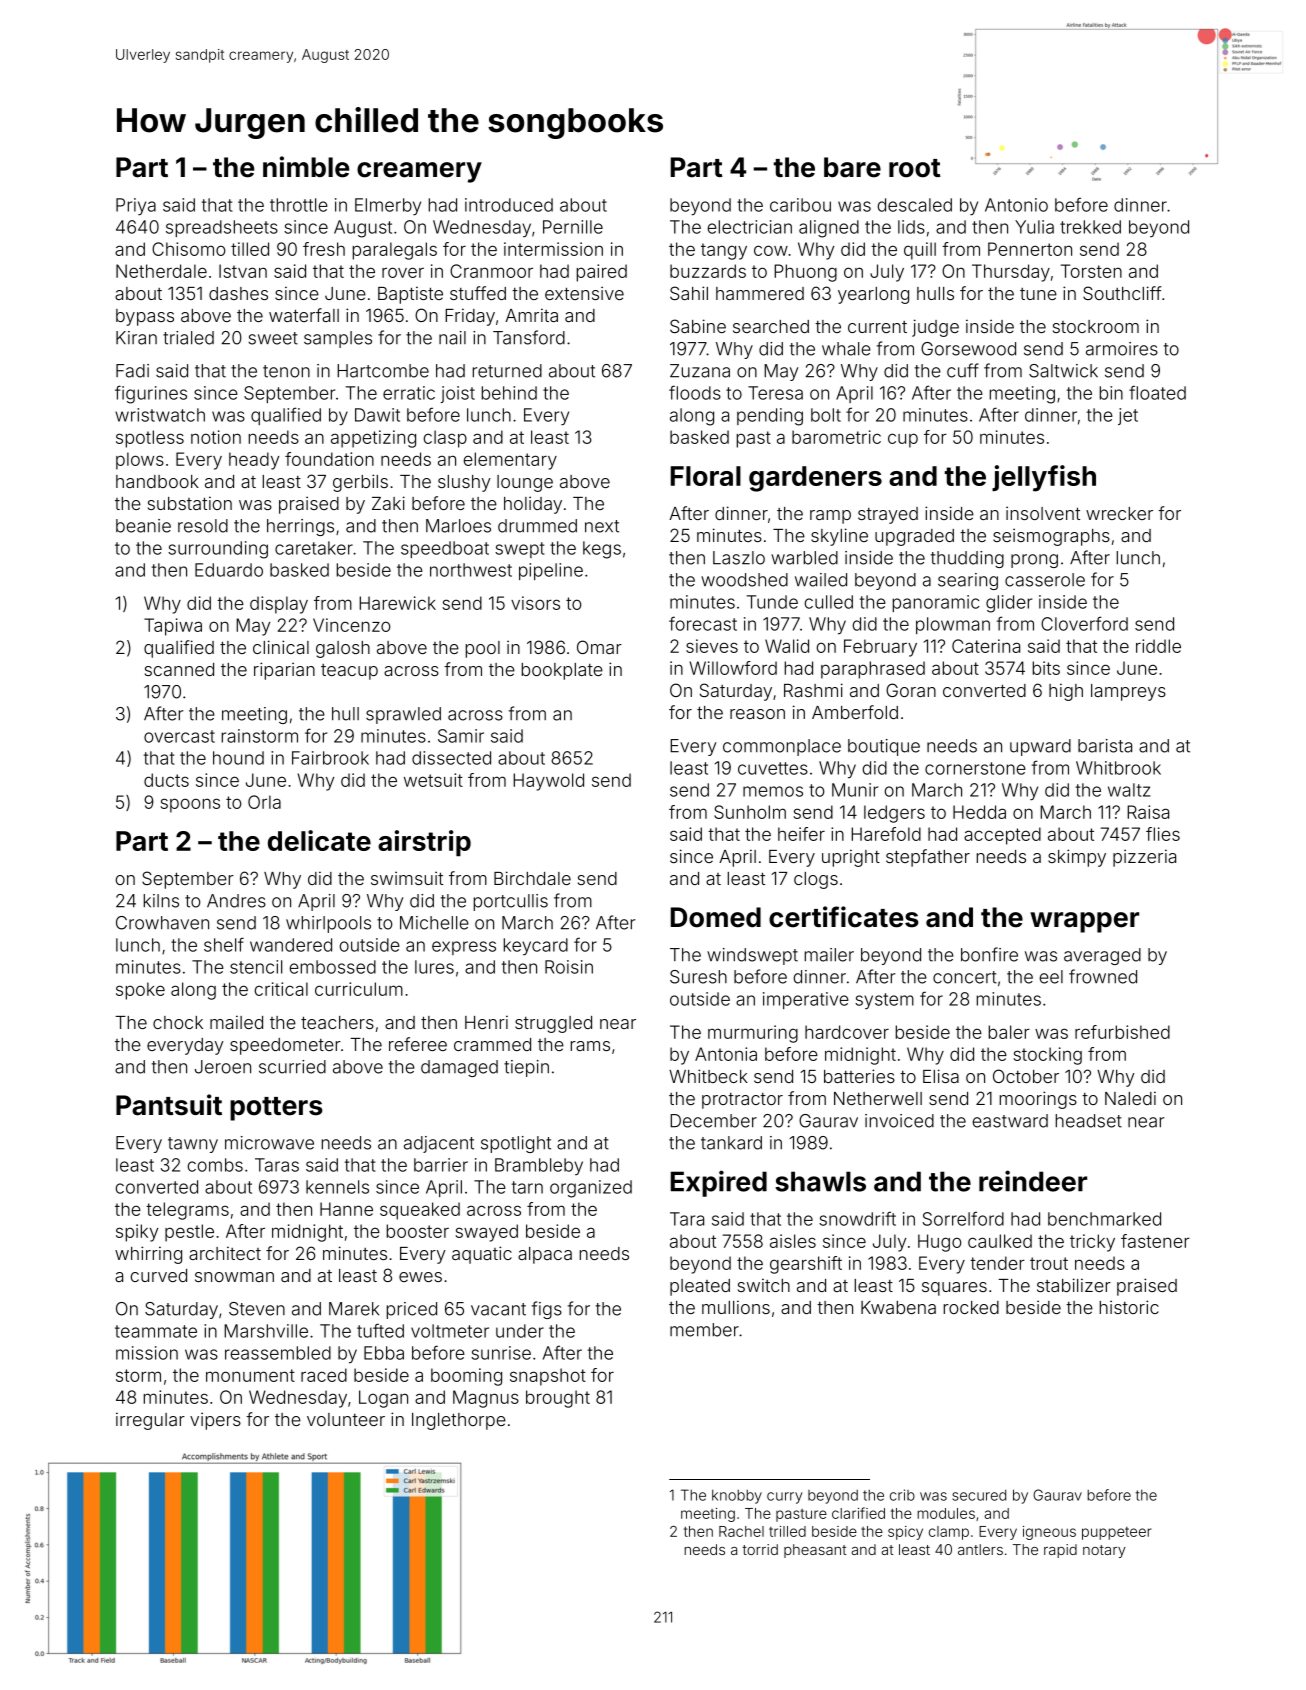 This screenshot has width=1306, height=1690. Describe the element at coordinates (760, 1549) in the screenshot. I see `torrid` at that location.
